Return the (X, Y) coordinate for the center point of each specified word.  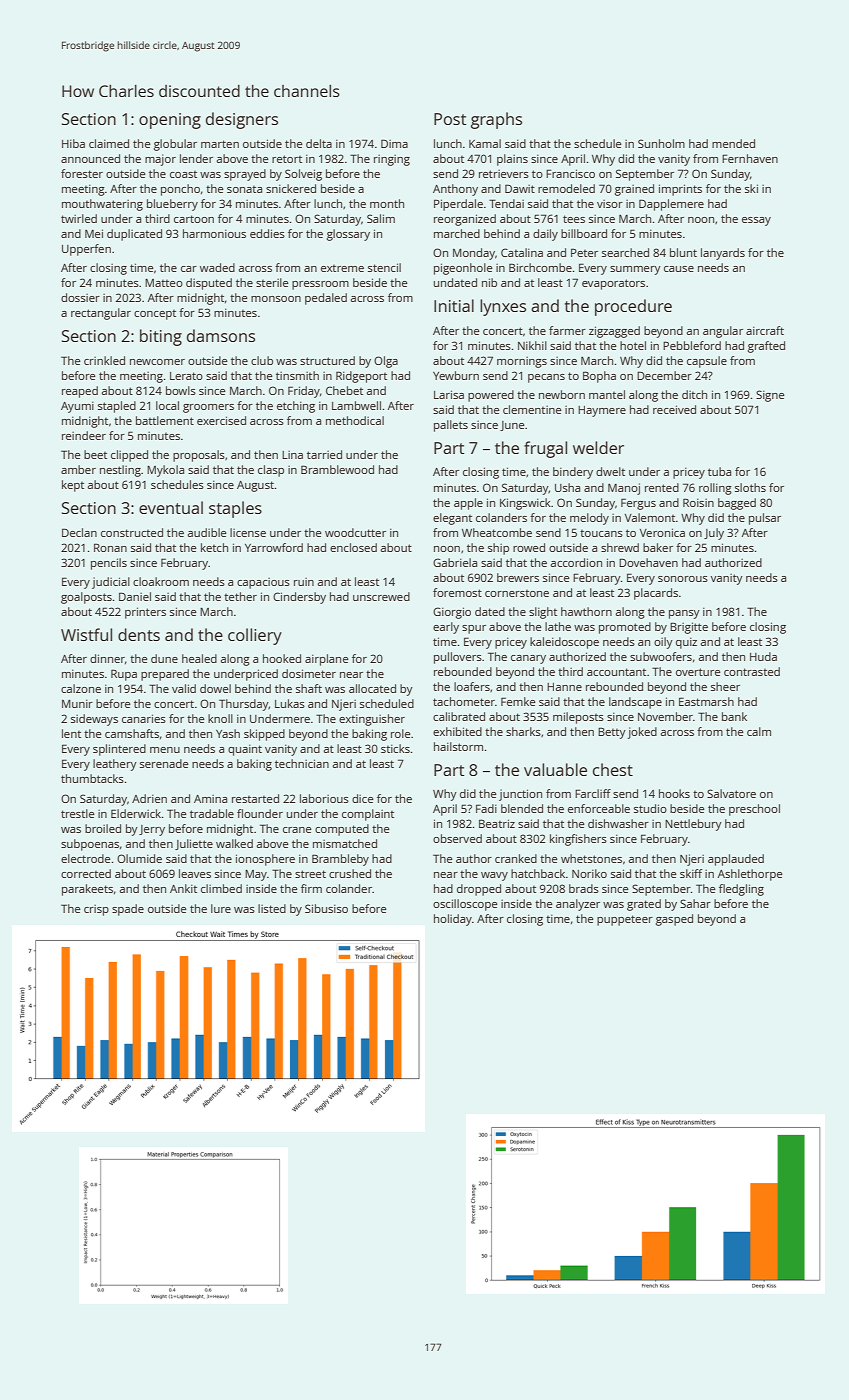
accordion (576, 562)
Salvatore (731, 793)
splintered (119, 750)
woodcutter (355, 532)
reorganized (465, 220)
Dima (394, 143)
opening (170, 121)
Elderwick (136, 813)
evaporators (613, 284)
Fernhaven (750, 158)
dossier (80, 297)
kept (73, 486)
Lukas (290, 703)
